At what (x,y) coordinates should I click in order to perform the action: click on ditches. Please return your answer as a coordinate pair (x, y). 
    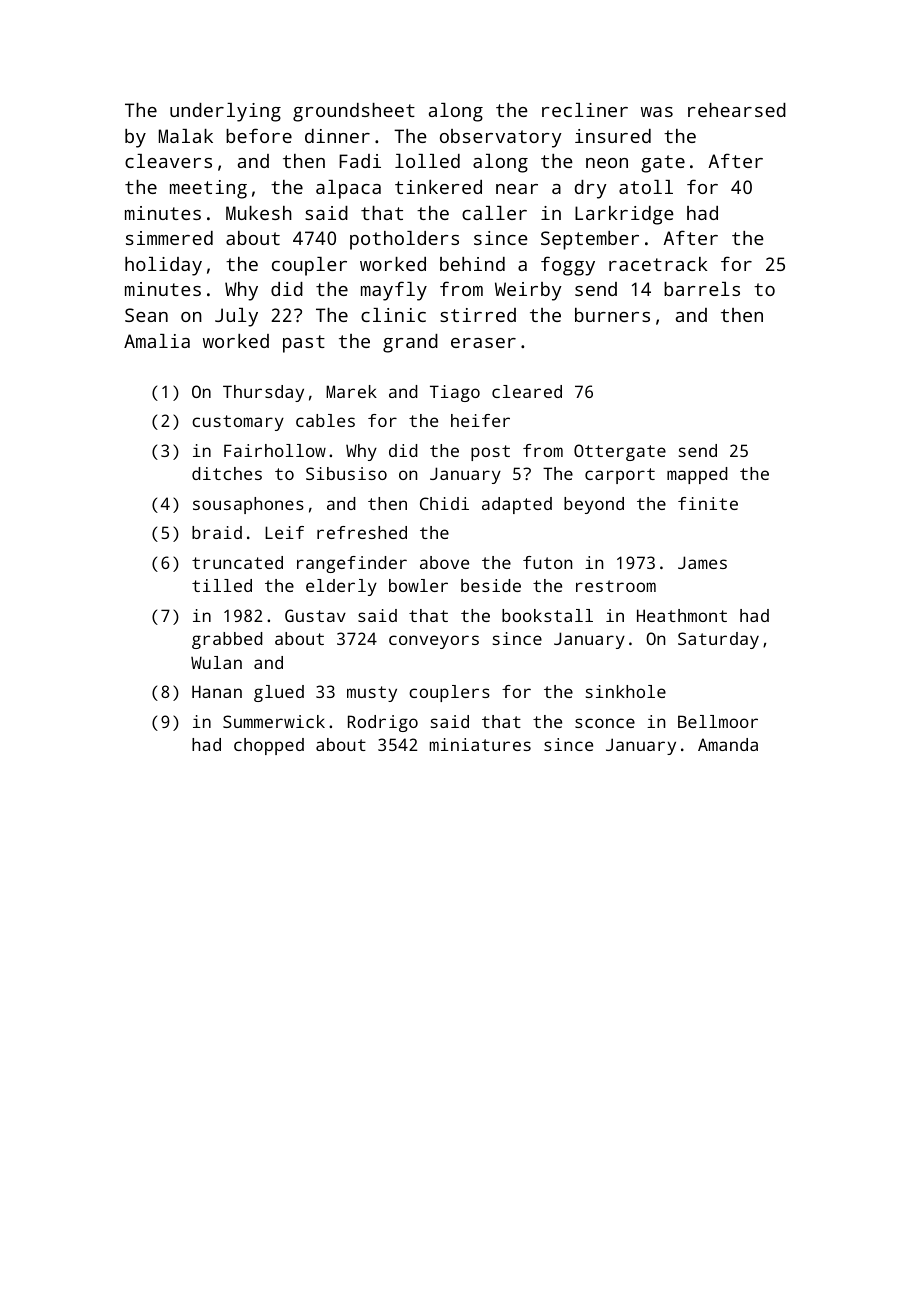
    Looking at the image, I should click on (227, 473).
